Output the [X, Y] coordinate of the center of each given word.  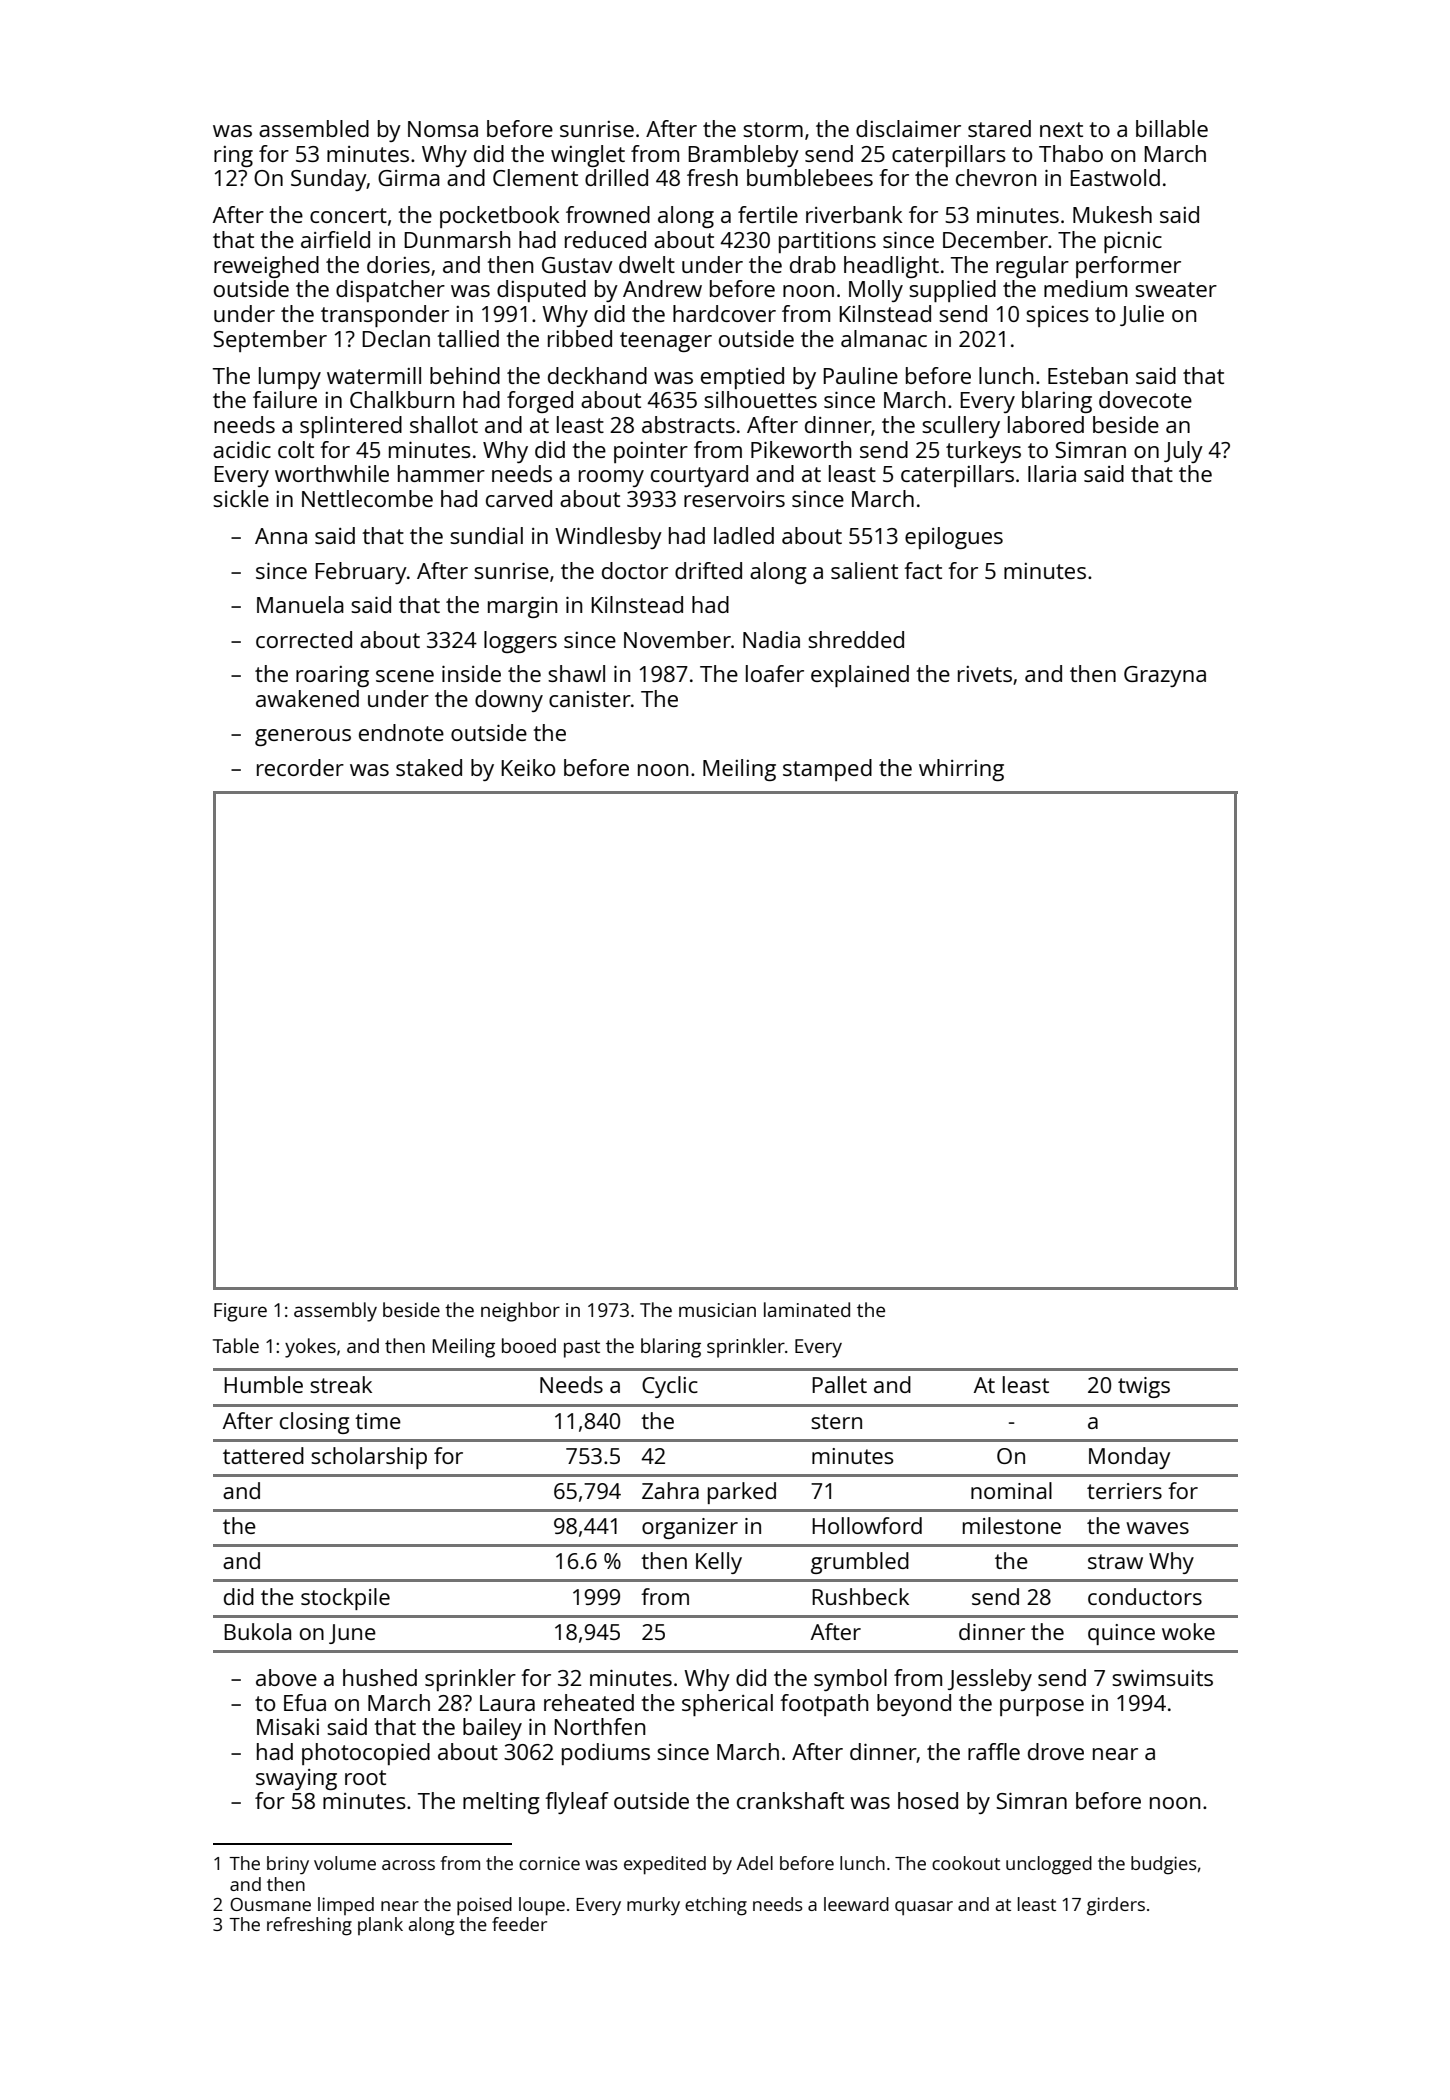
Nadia [771, 639]
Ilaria [1052, 473]
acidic [242, 449]
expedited [665, 1865]
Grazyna [1165, 676]
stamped [827, 770]
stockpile [345, 1599]
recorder [300, 767]
